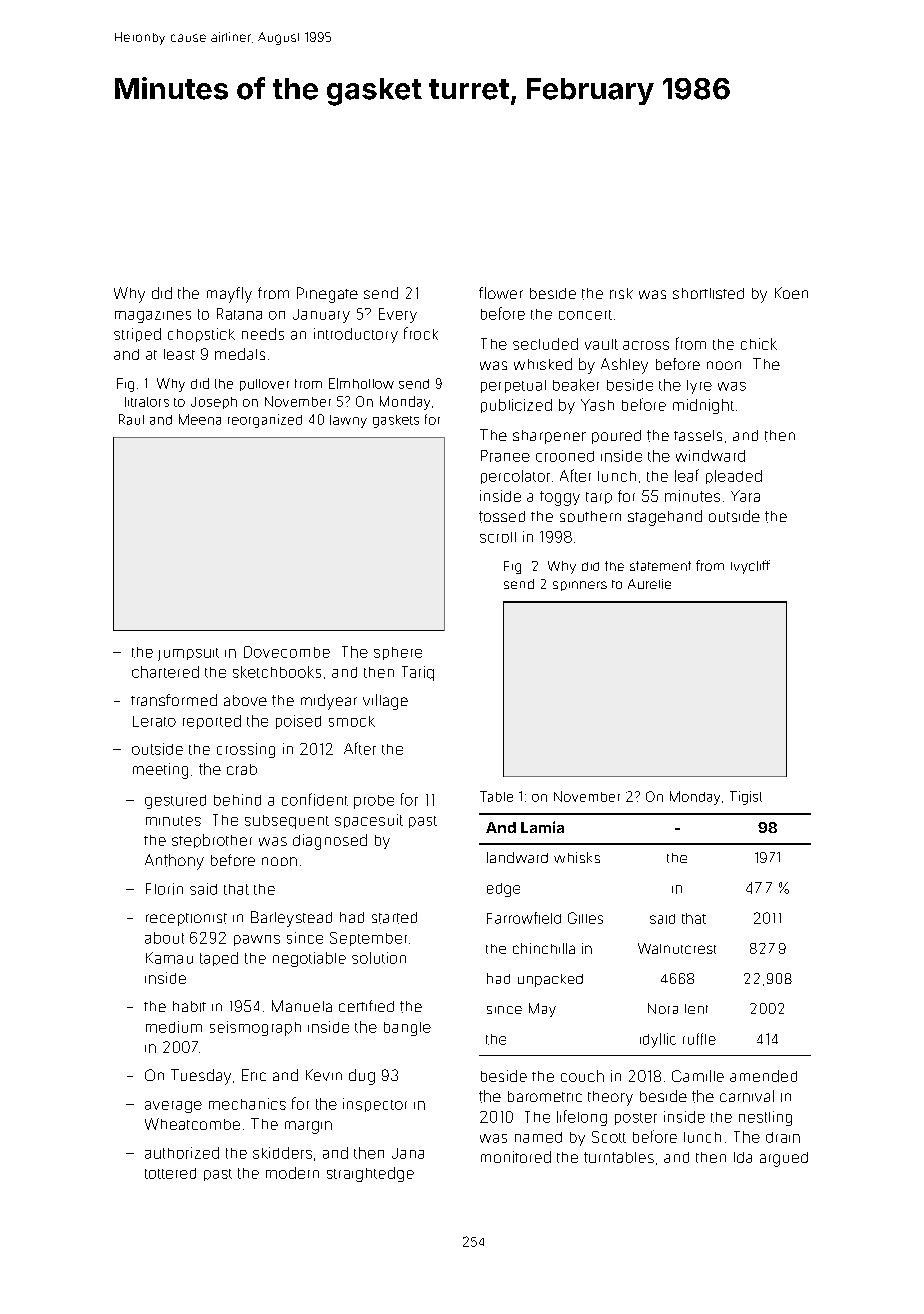 The width and height of the document is (924, 1314). I want to click on lent, so click(696, 1009).
